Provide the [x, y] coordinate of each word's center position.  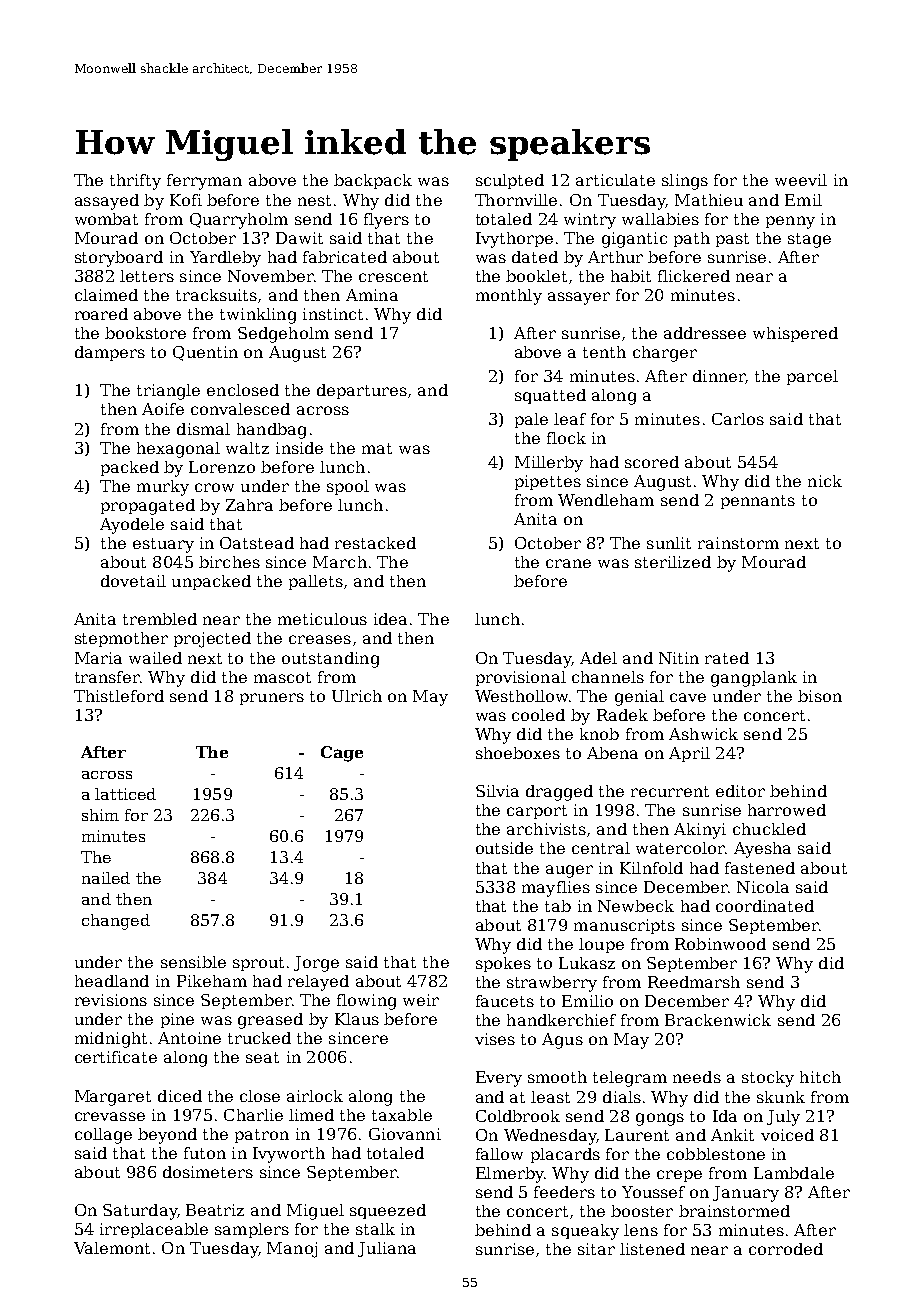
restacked [375, 543]
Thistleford [119, 696]
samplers [252, 1230]
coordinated [765, 906]
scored [652, 462]
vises [495, 1039]
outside [504, 848]
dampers [110, 353]
